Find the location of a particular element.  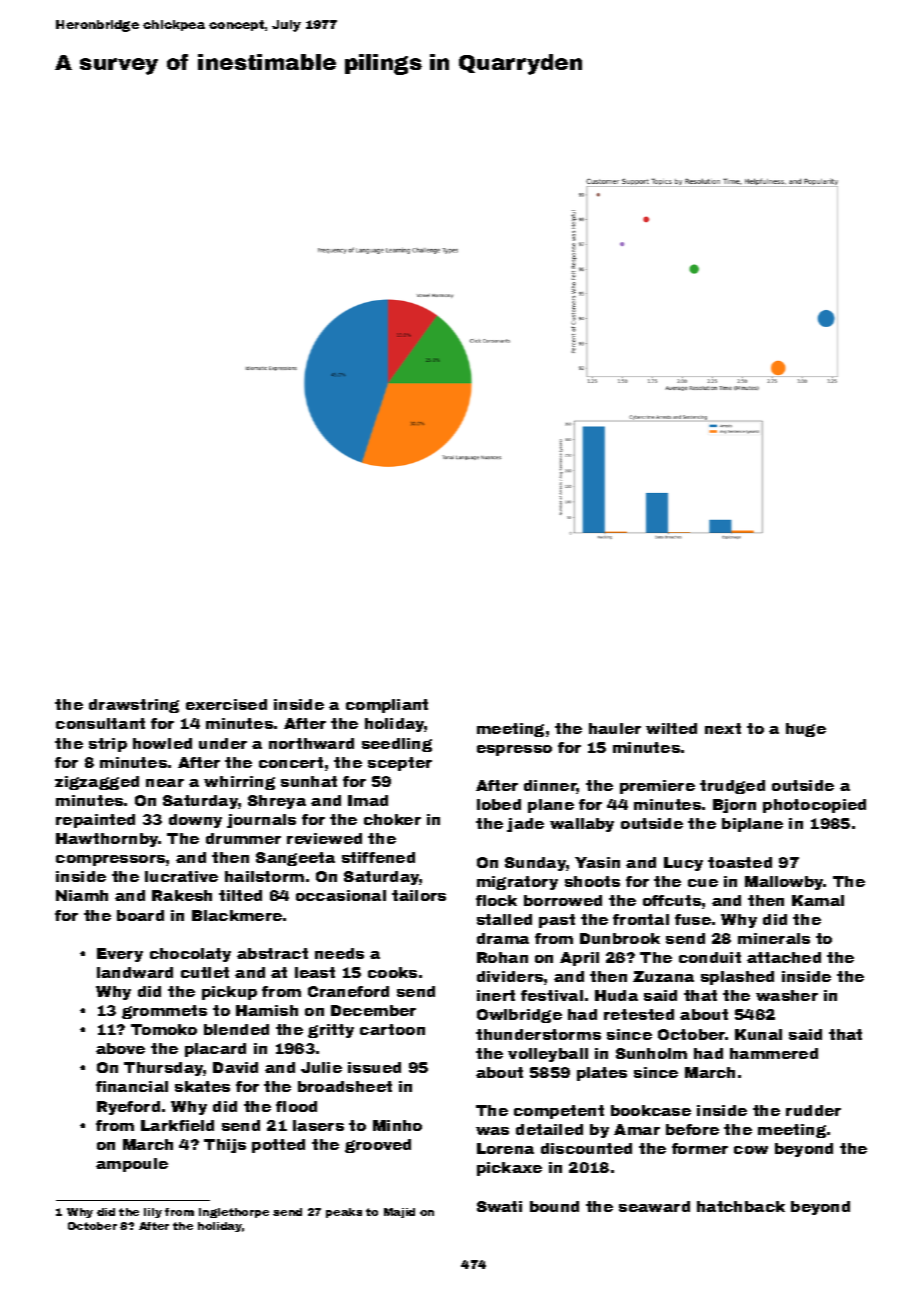

photocopied is located at coordinates (814, 806).
